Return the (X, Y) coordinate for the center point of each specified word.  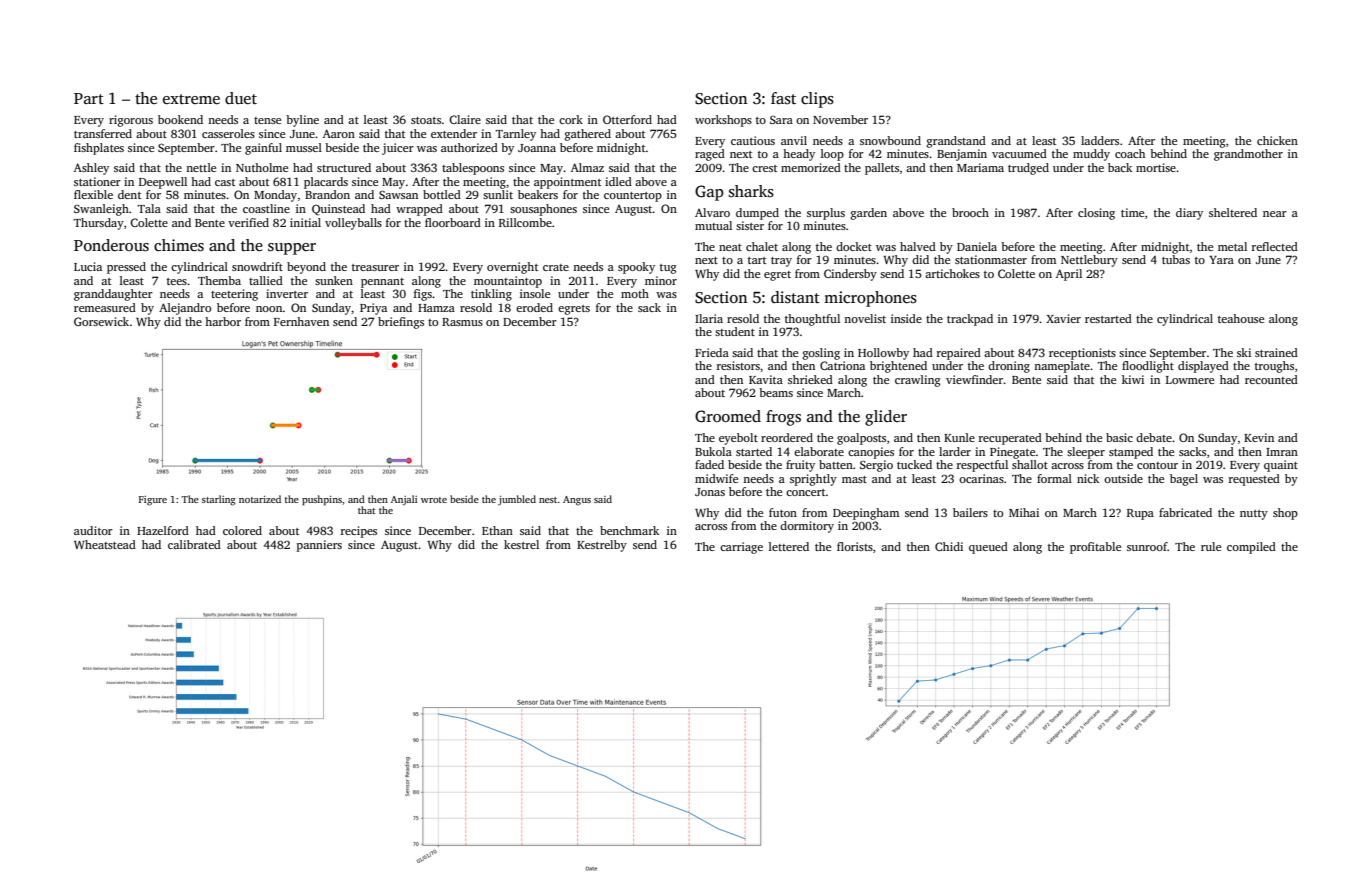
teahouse (1241, 318)
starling (219, 500)
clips (817, 100)
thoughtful (812, 320)
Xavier (1063, 318)
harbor (223, 321)
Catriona (842, 365)
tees (177, 281)
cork (571, 119)
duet (241, 98)
